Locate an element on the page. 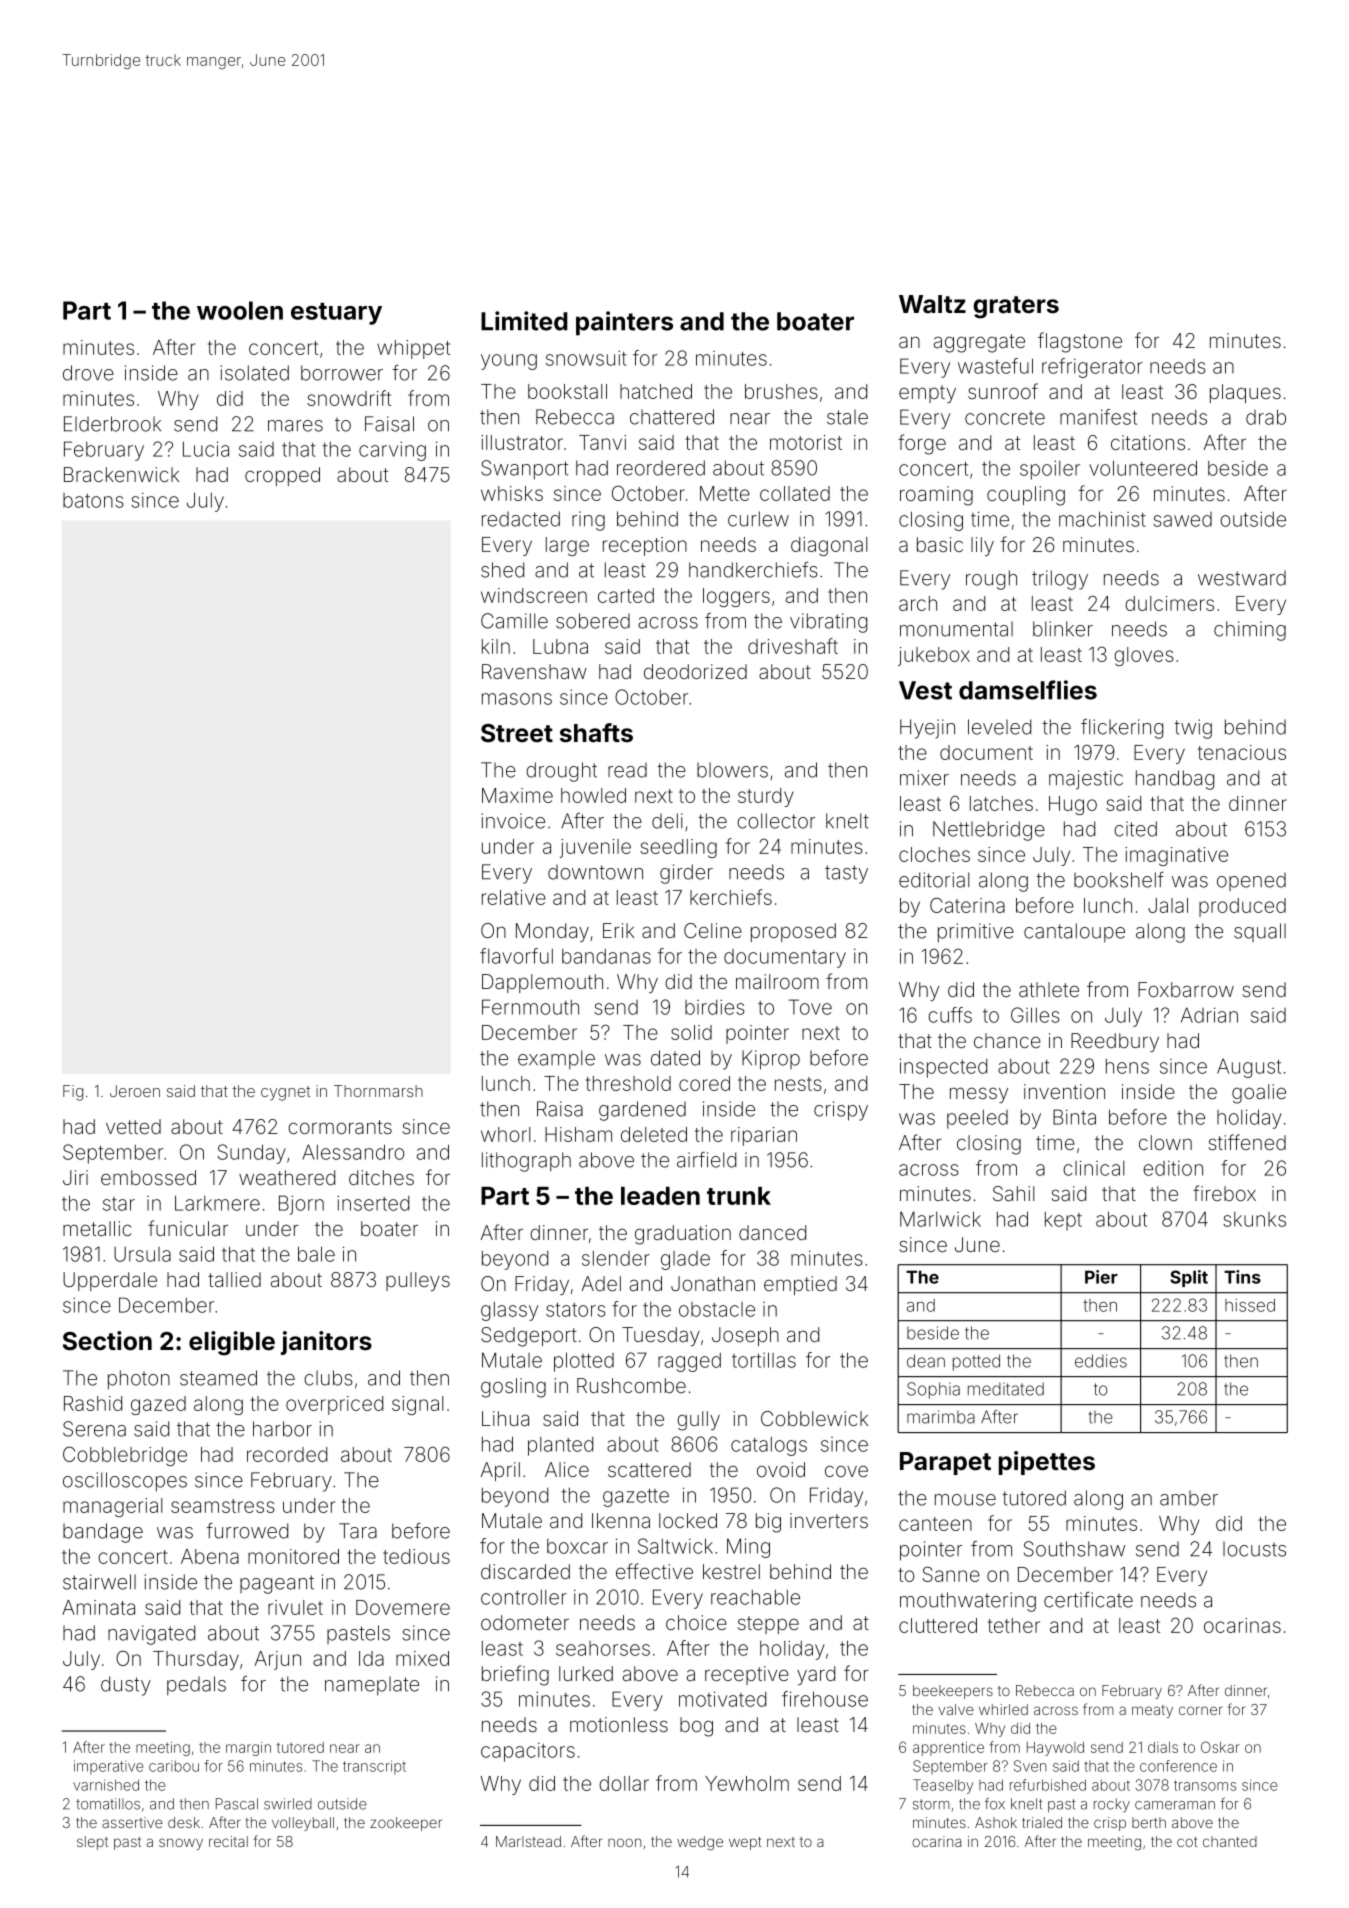 This image has height=1908, width=1349. Sahil is located at coordinates (1013, 1193).
